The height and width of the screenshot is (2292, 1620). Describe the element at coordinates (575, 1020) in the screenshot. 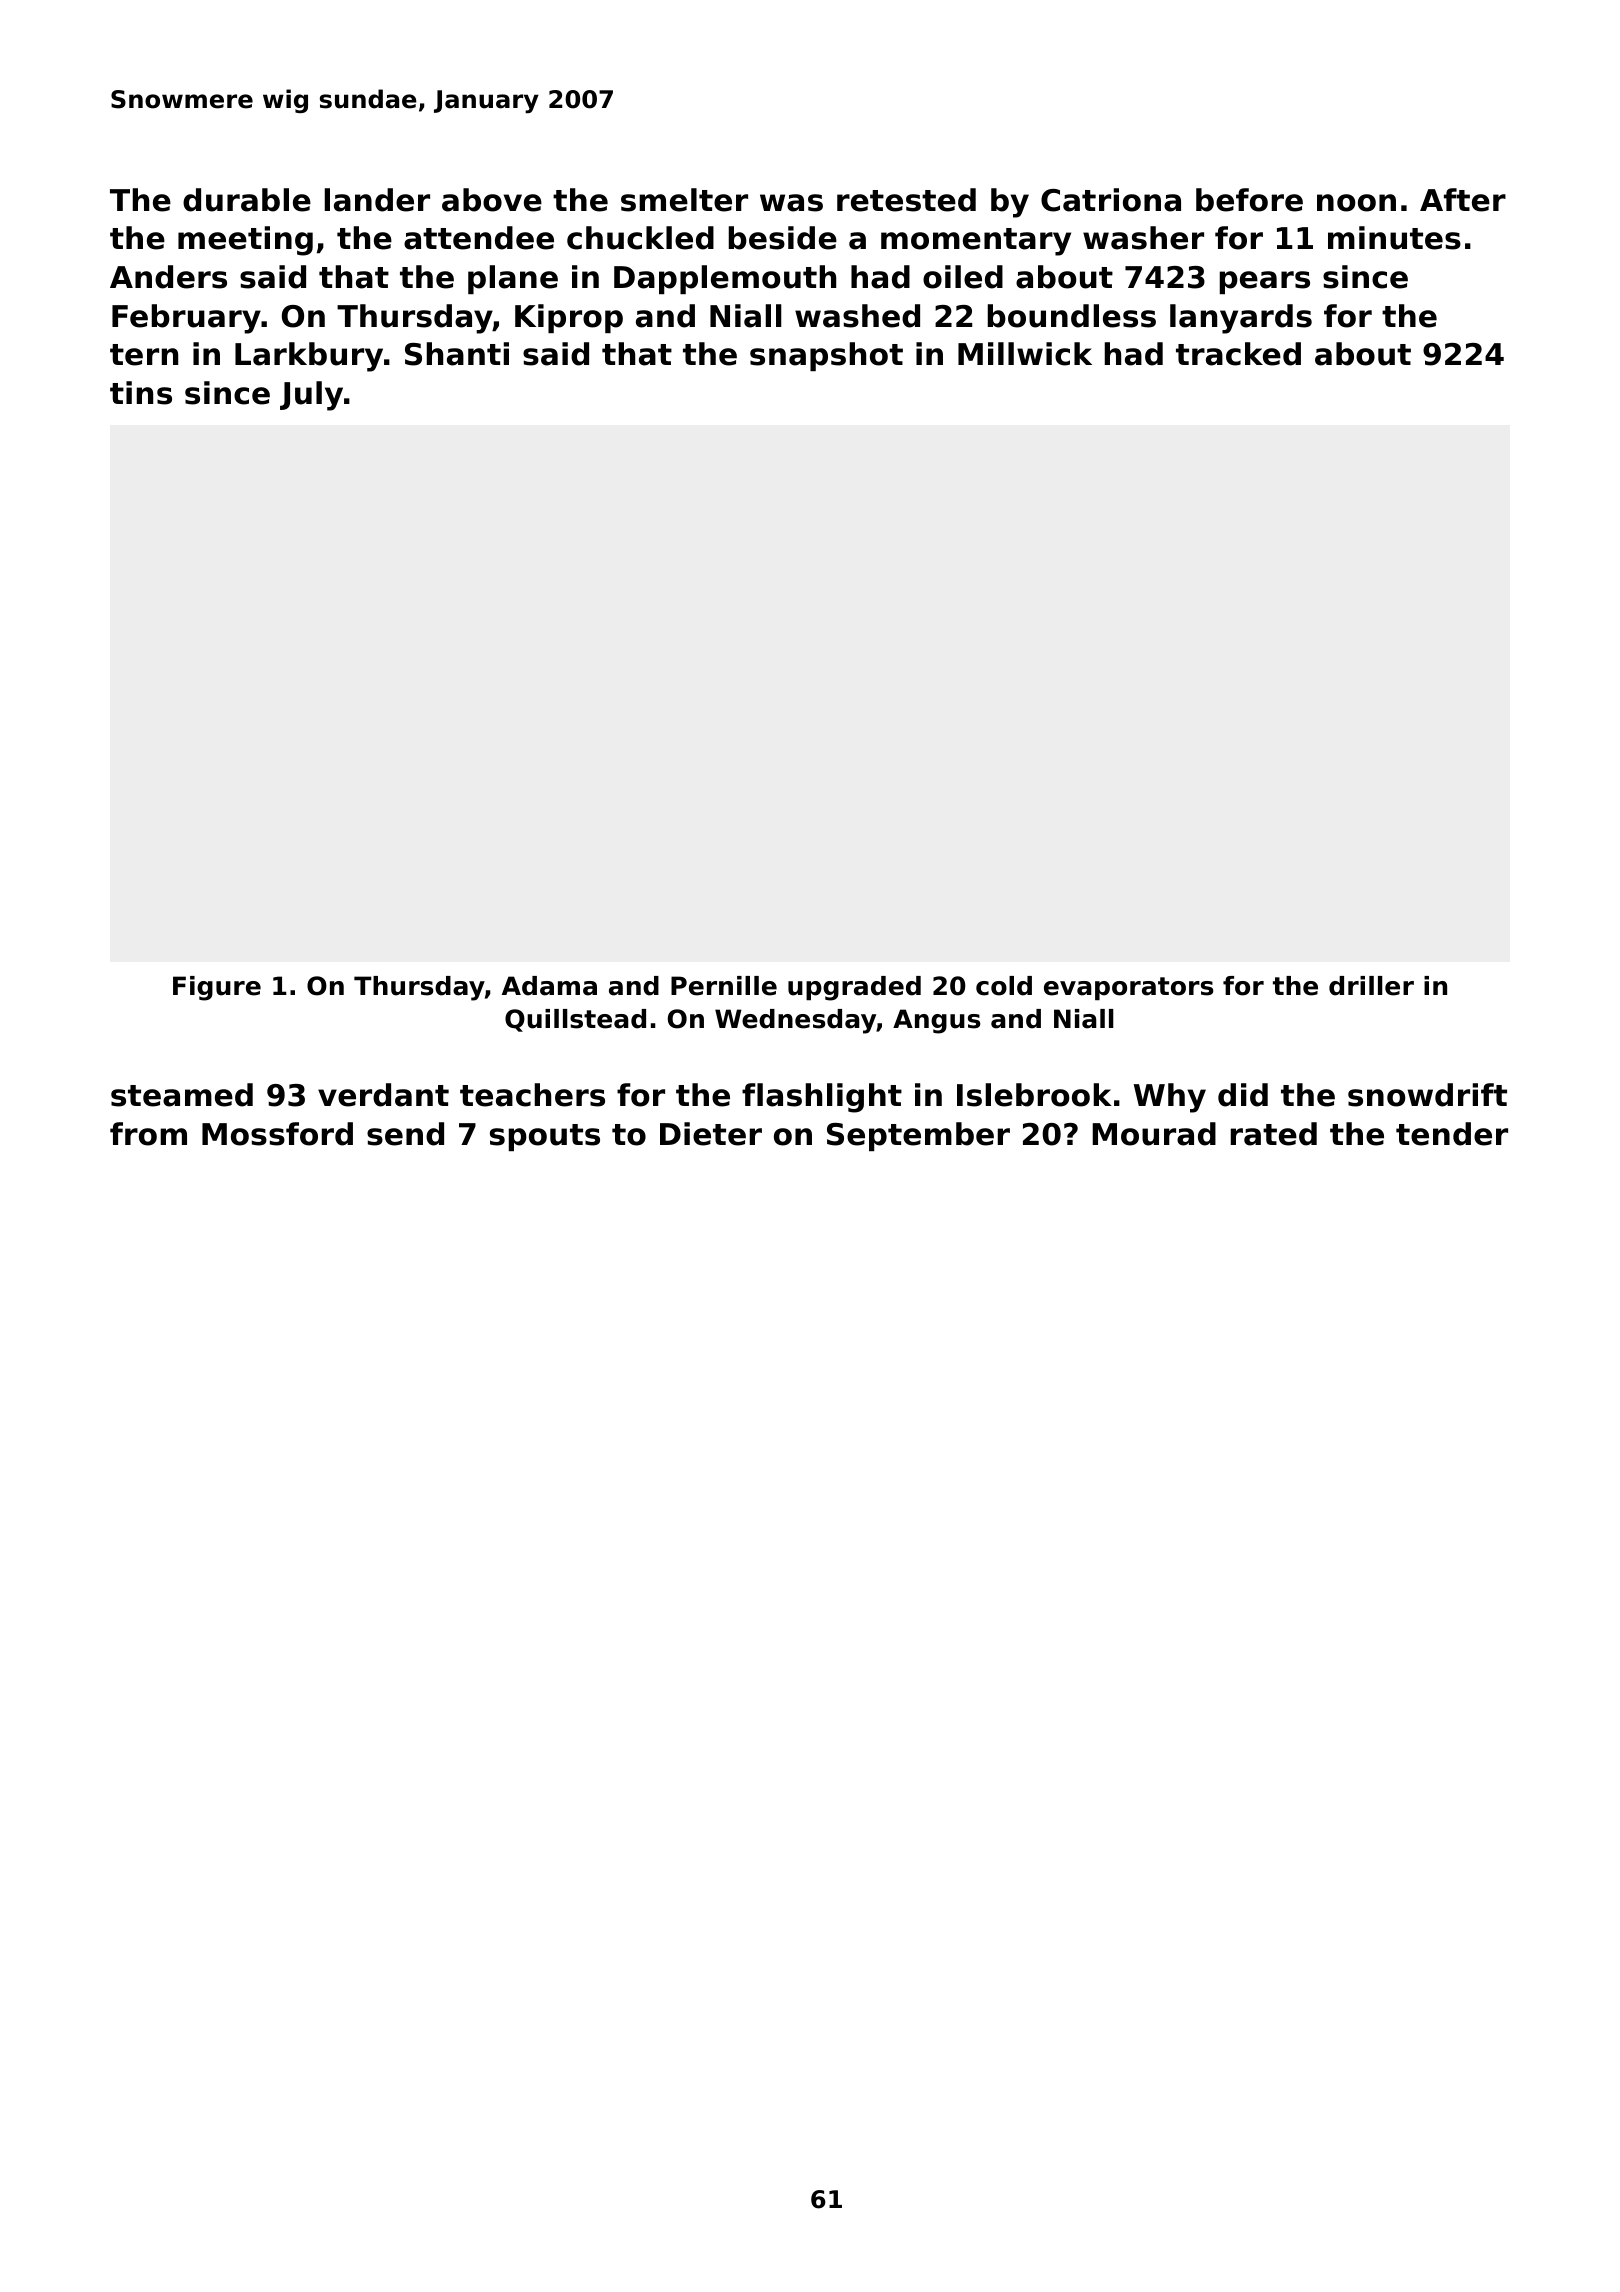

I see `Quillstead` at that location.
